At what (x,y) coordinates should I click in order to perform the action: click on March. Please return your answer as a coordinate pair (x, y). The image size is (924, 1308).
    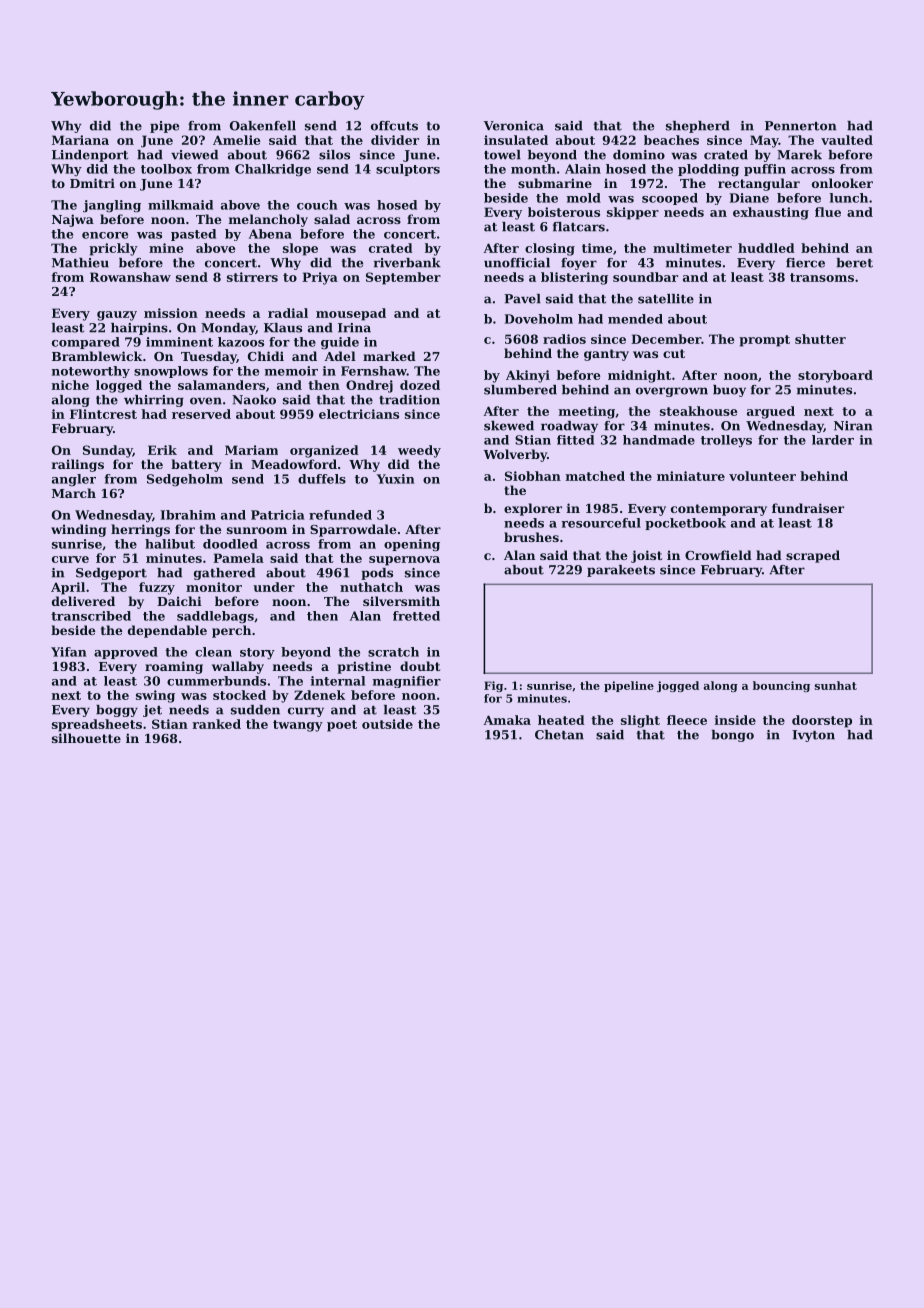
    Looking at the image, I should click on (74, 493).
